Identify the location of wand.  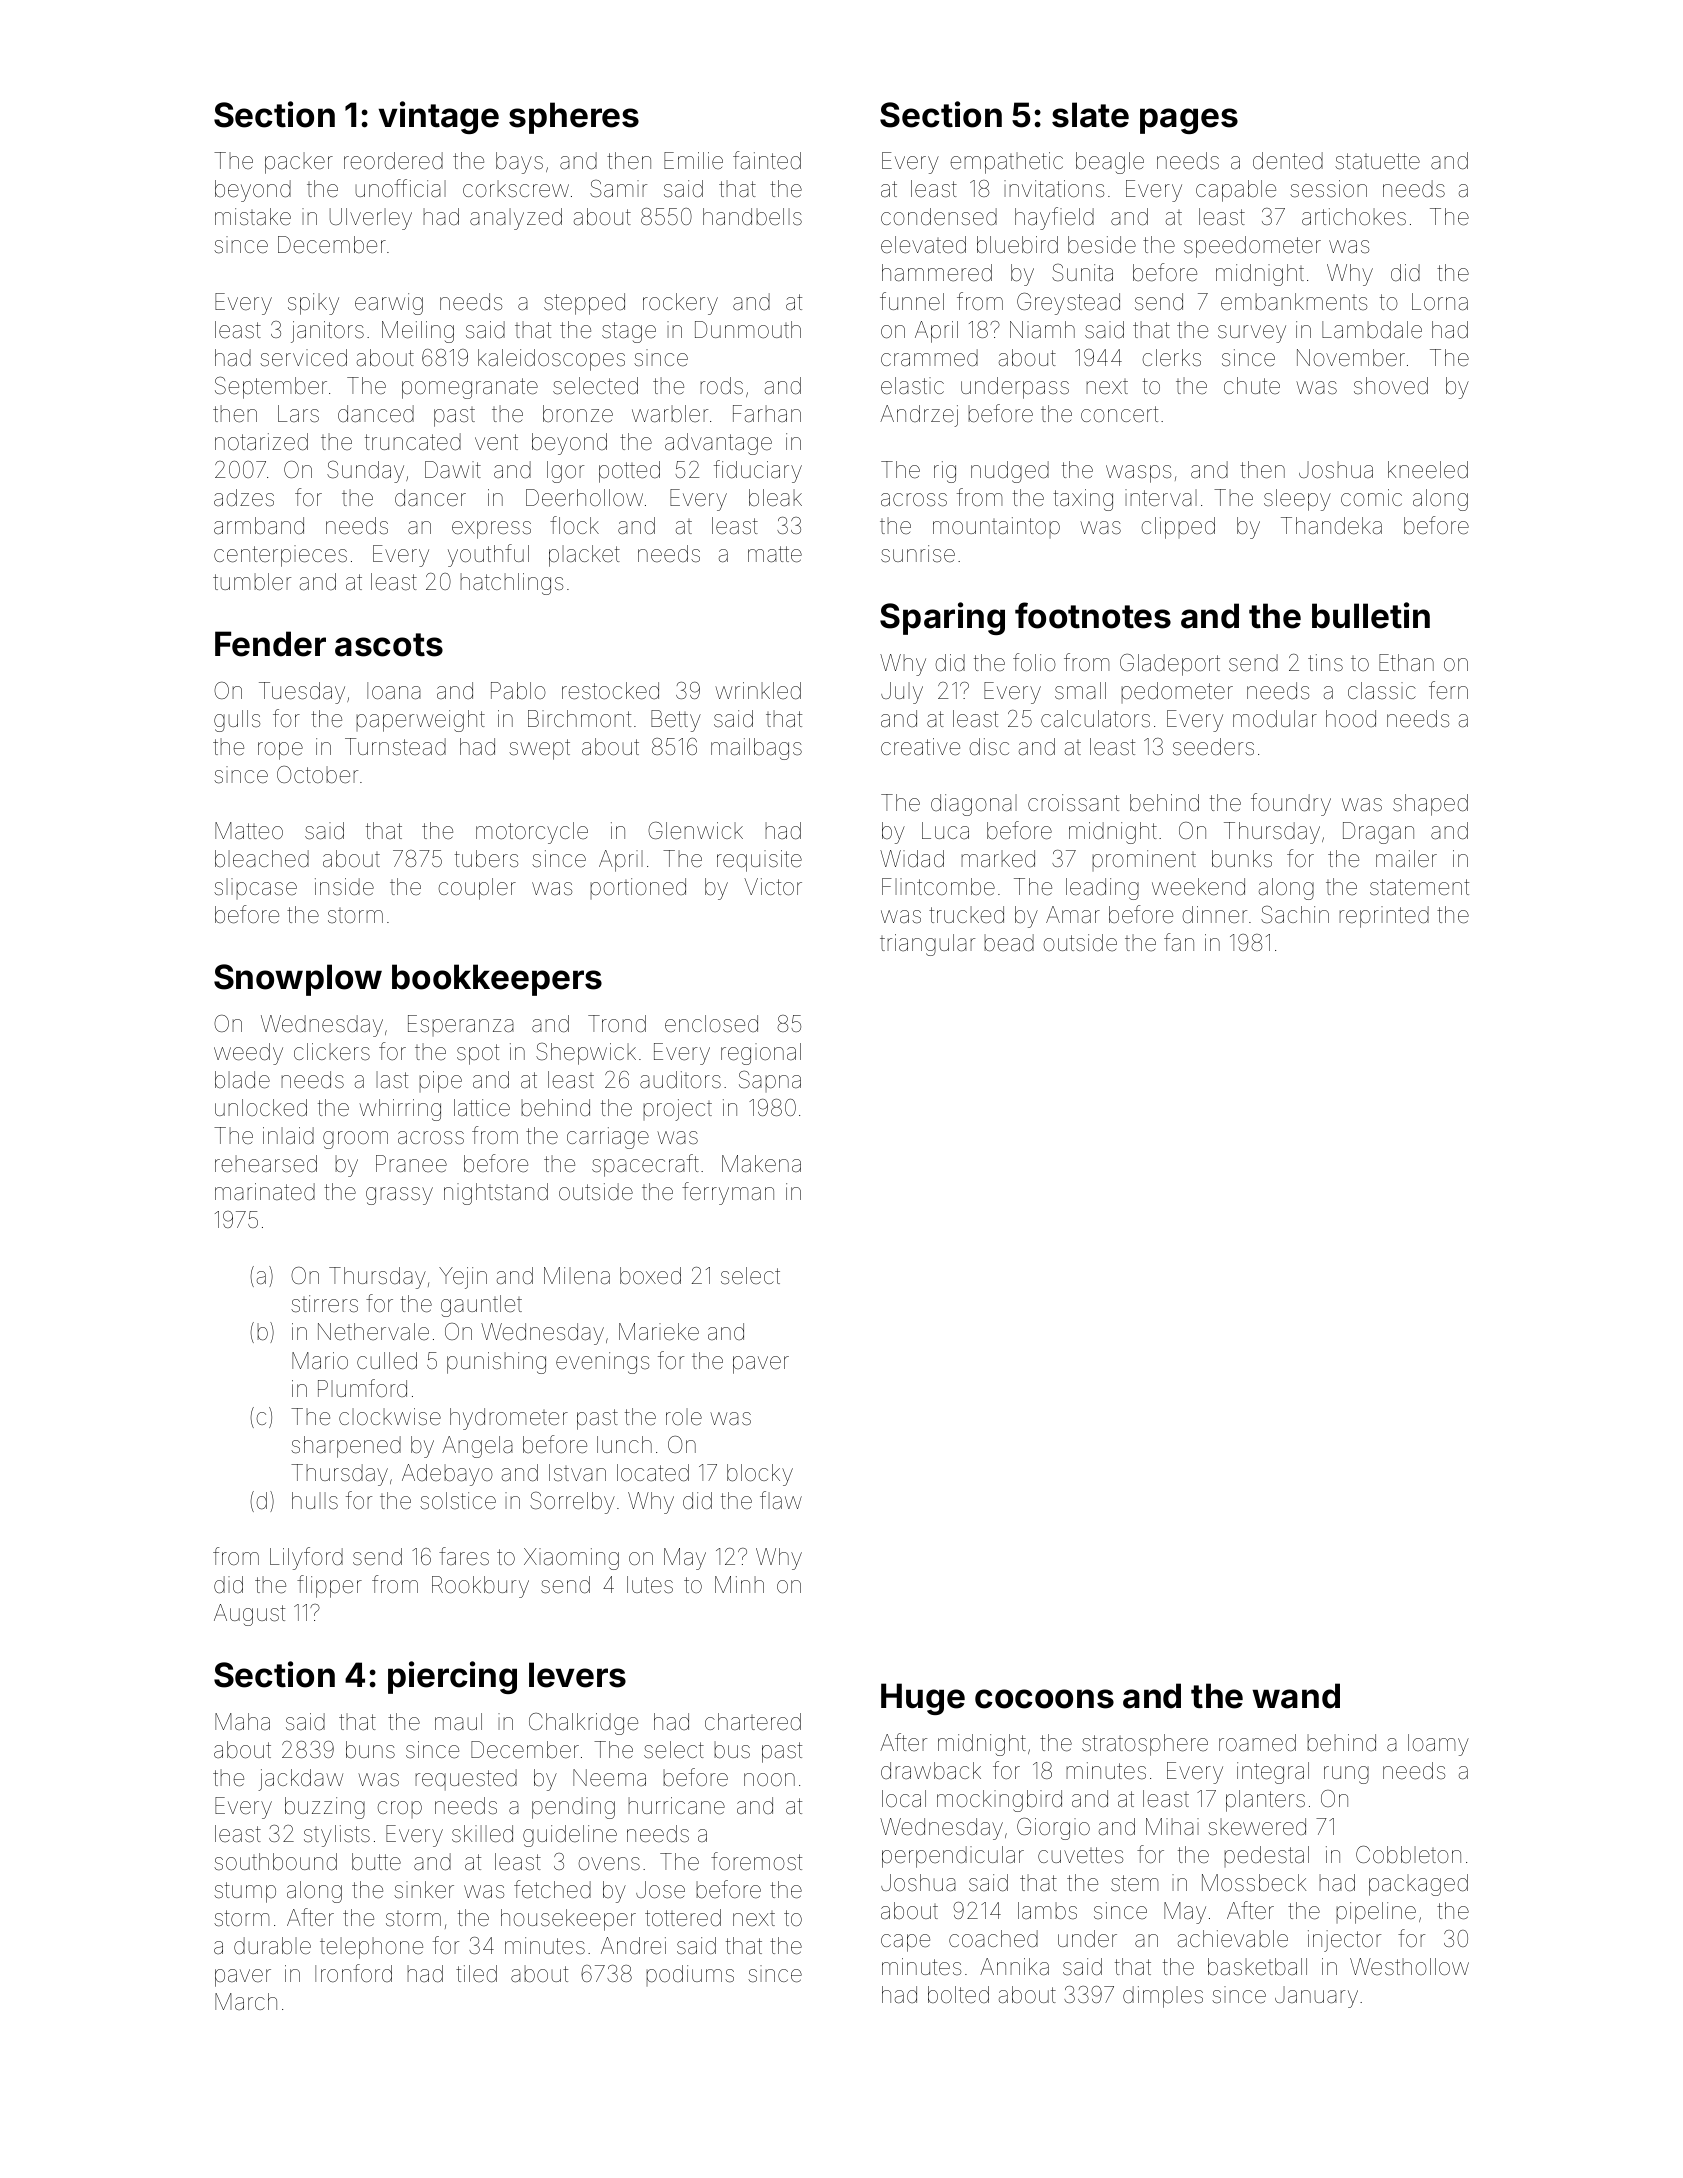
(1296, 1696).
